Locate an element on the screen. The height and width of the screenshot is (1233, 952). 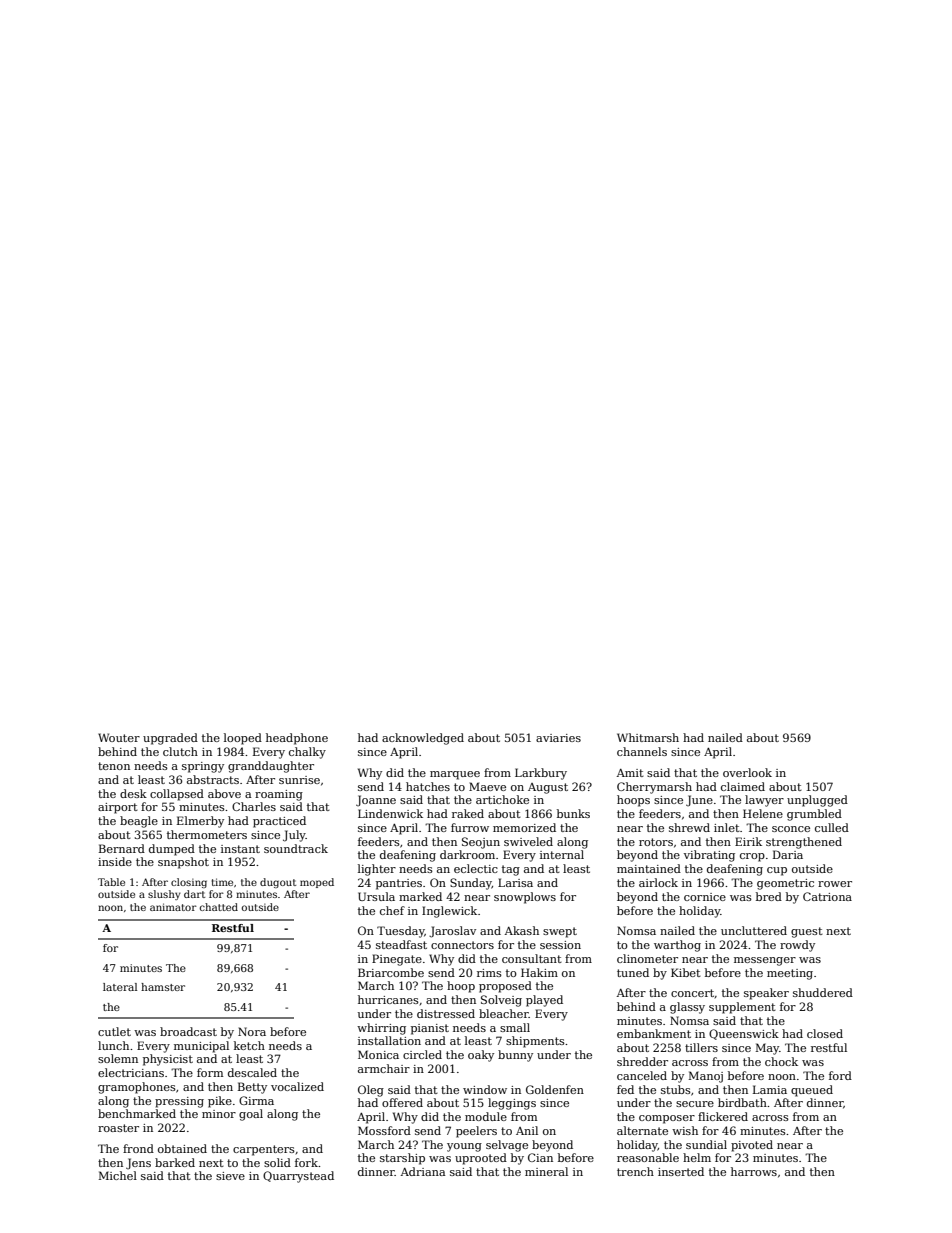
broadcast is located at coordinates (188, 1031).
